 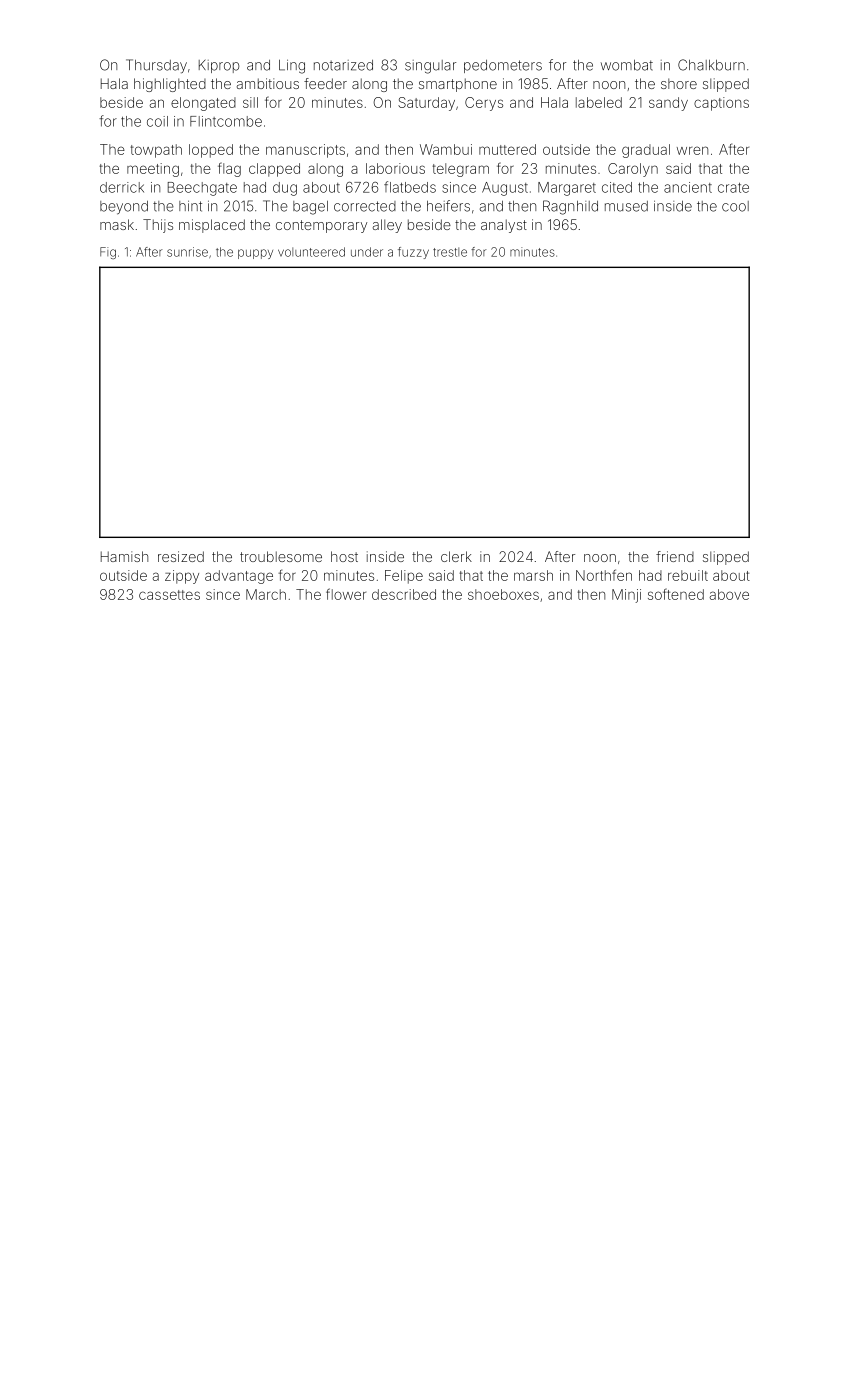 What do you see at coordinates (430, 67) in the document?
I see `singular` at bounding box center [430, 67].
